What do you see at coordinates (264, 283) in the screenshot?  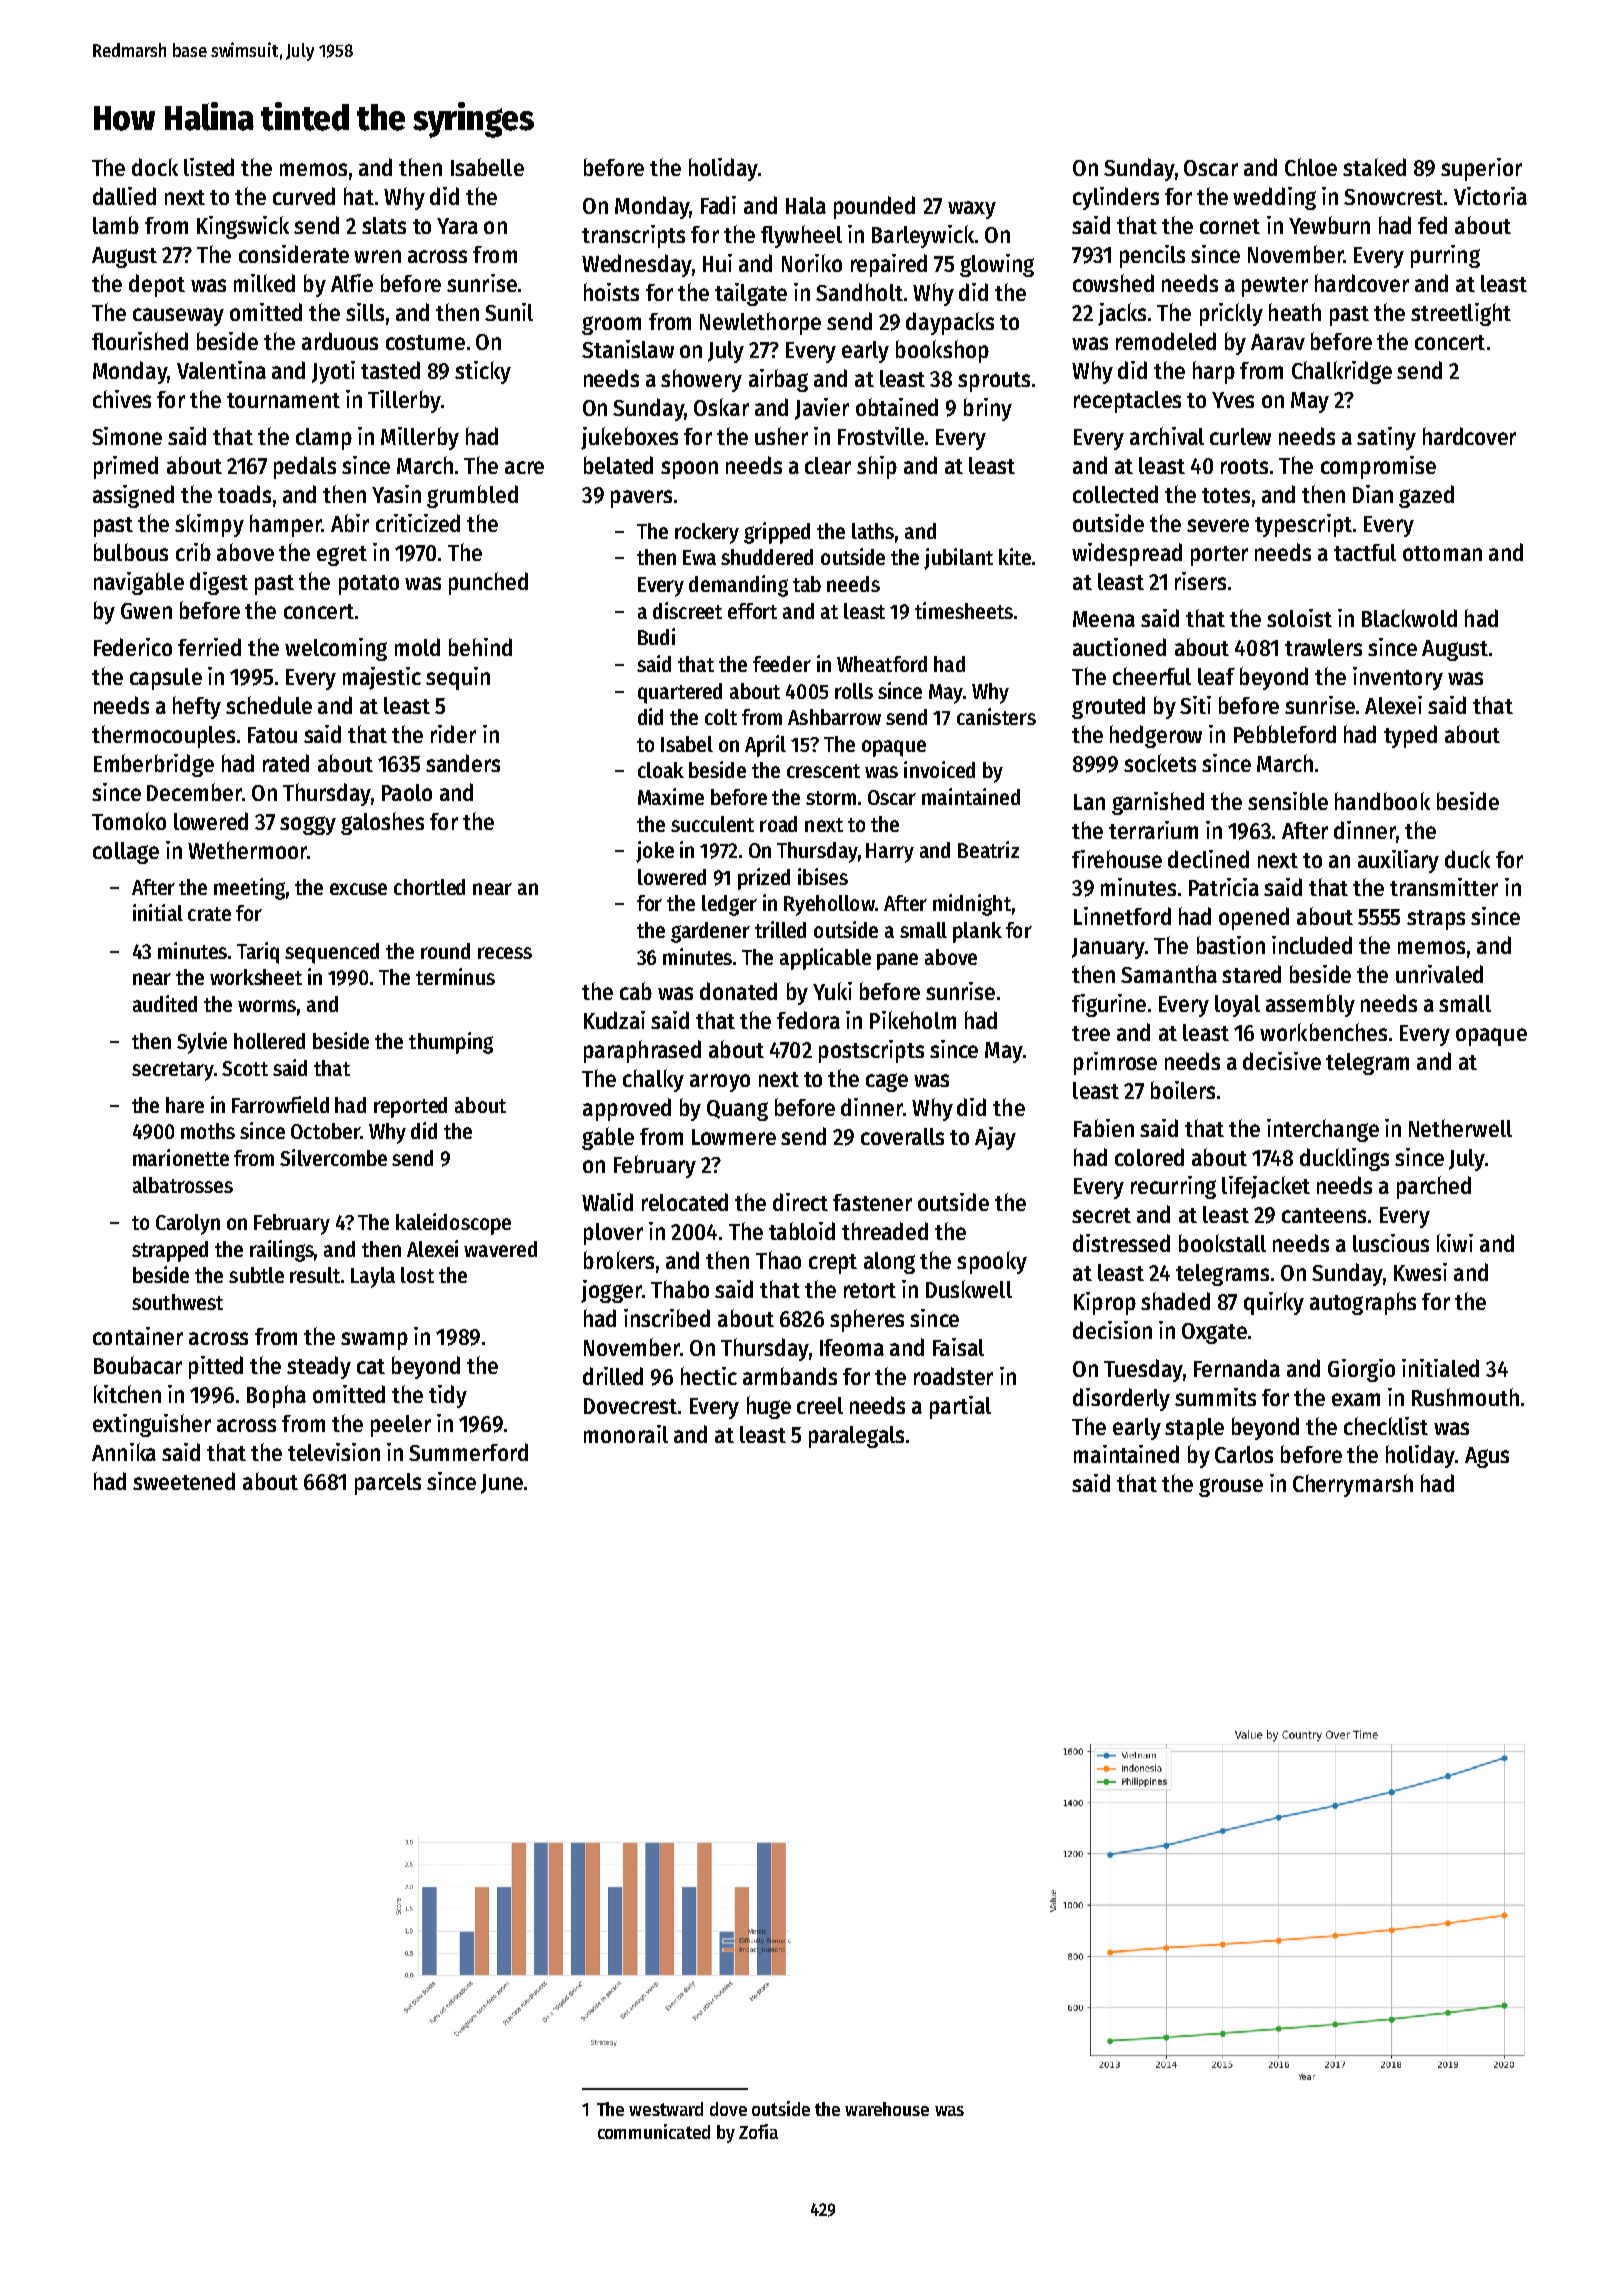 I see `milked` at bounding box center [264, 283].
